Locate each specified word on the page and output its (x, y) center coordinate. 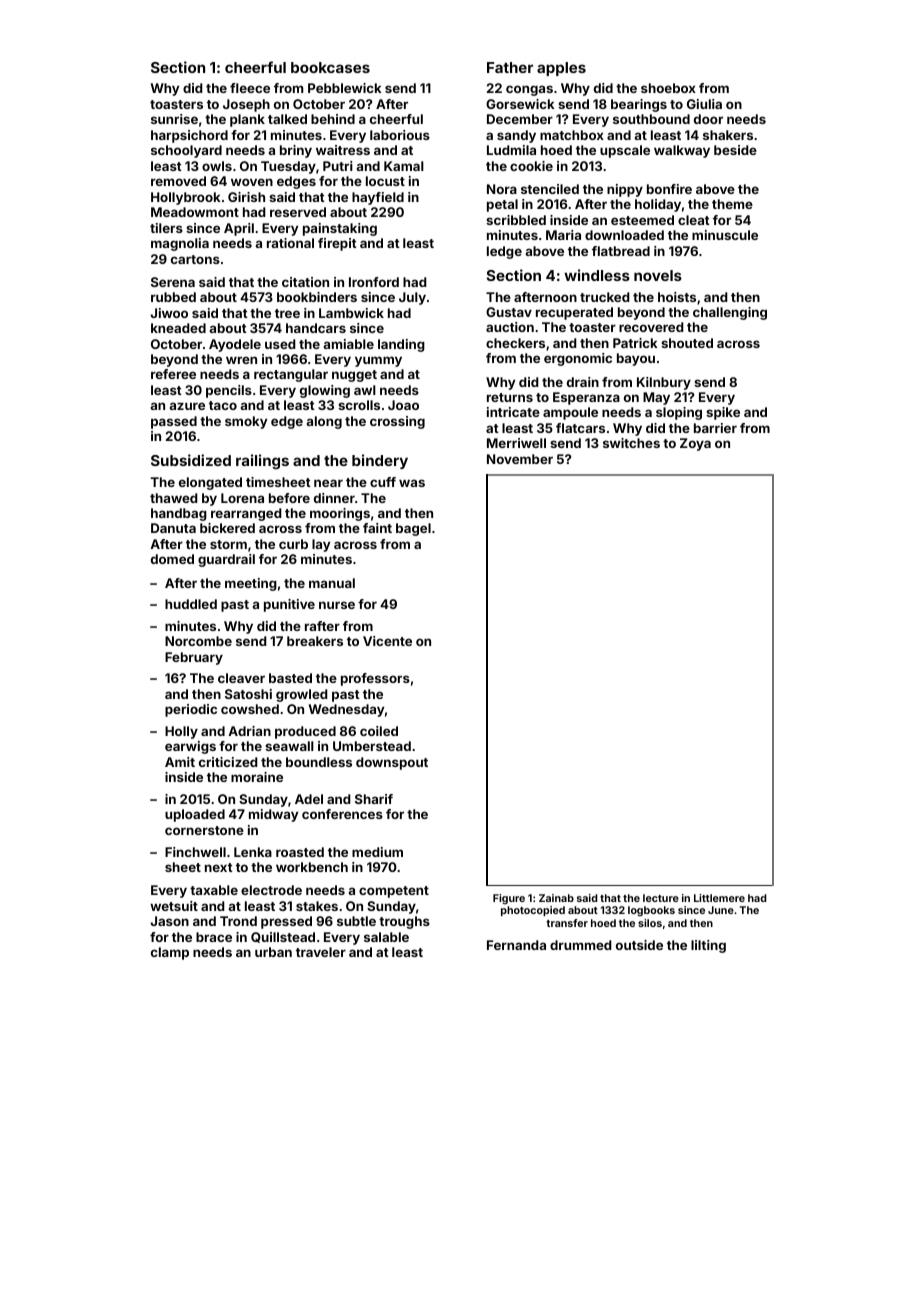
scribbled (516, 220)
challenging (730, 313)
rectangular (291, 375)
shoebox (668, 88)
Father (510, 67)
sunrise (174, 119)
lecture (661, 898)
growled (302, 695)
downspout (392, 763)
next (219, 867)
